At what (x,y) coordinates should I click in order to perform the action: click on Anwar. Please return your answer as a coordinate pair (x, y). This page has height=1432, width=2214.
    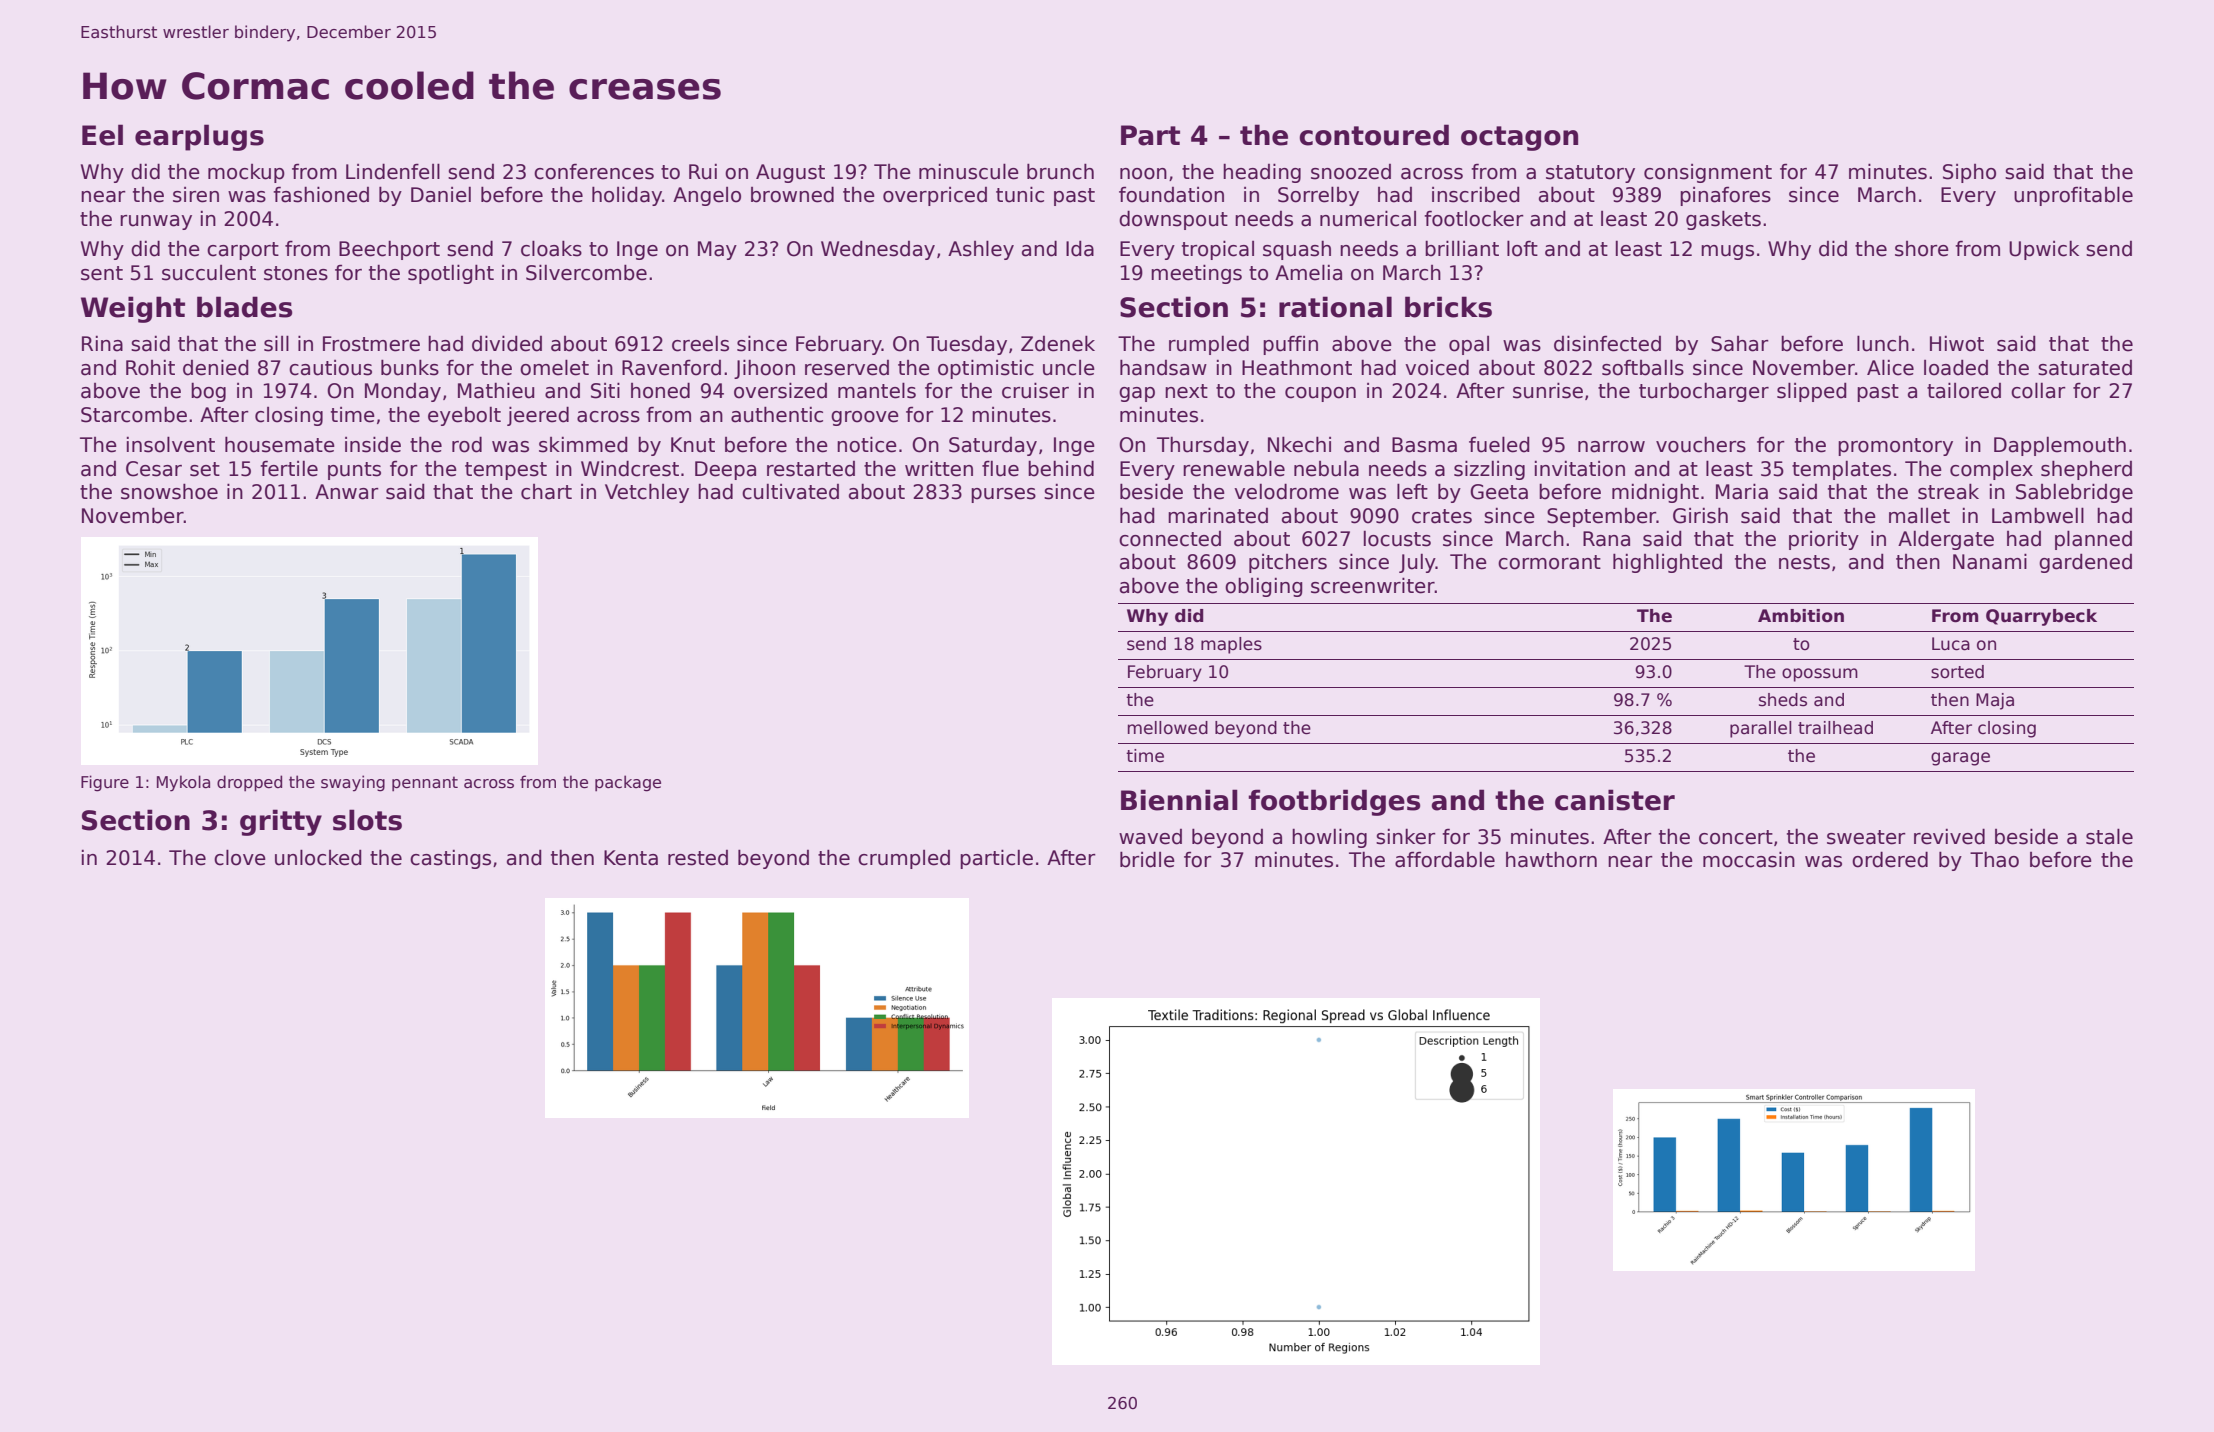
    Looking at the image, I should click on (347, 492).
